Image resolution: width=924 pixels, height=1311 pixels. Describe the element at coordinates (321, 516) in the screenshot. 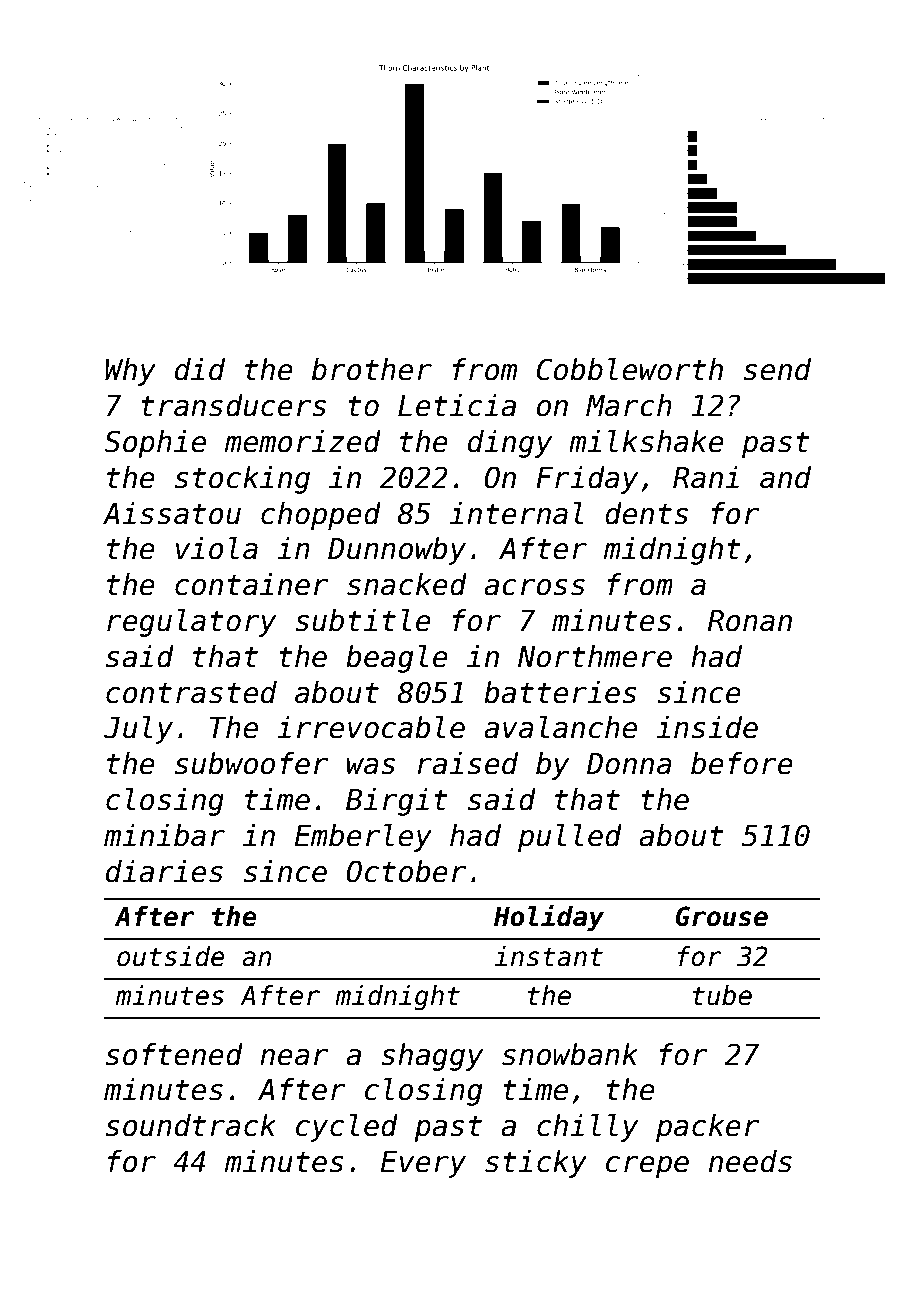

I see `chopped` at that location.
